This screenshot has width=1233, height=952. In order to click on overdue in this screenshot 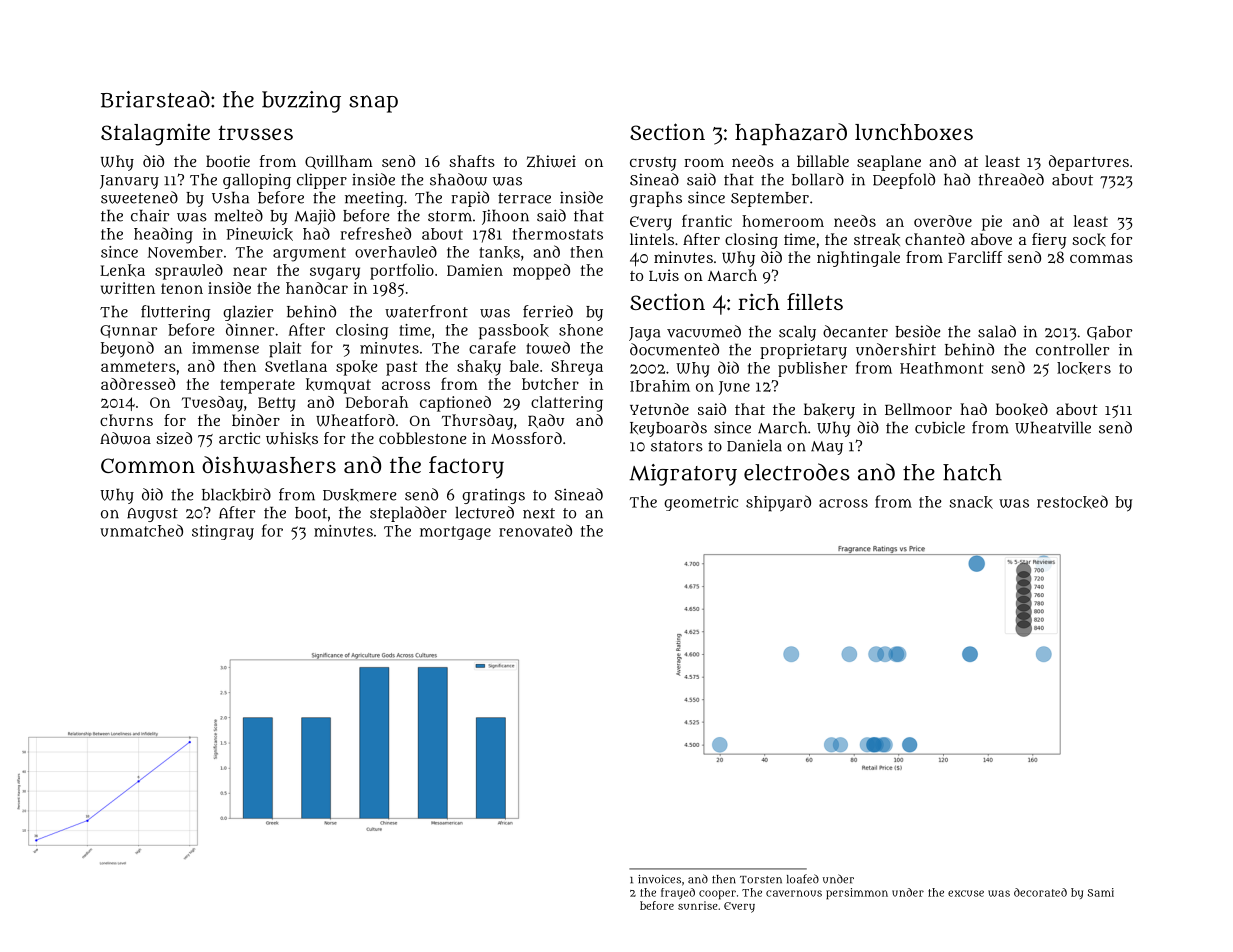, I will do `click(943, 221)`.
